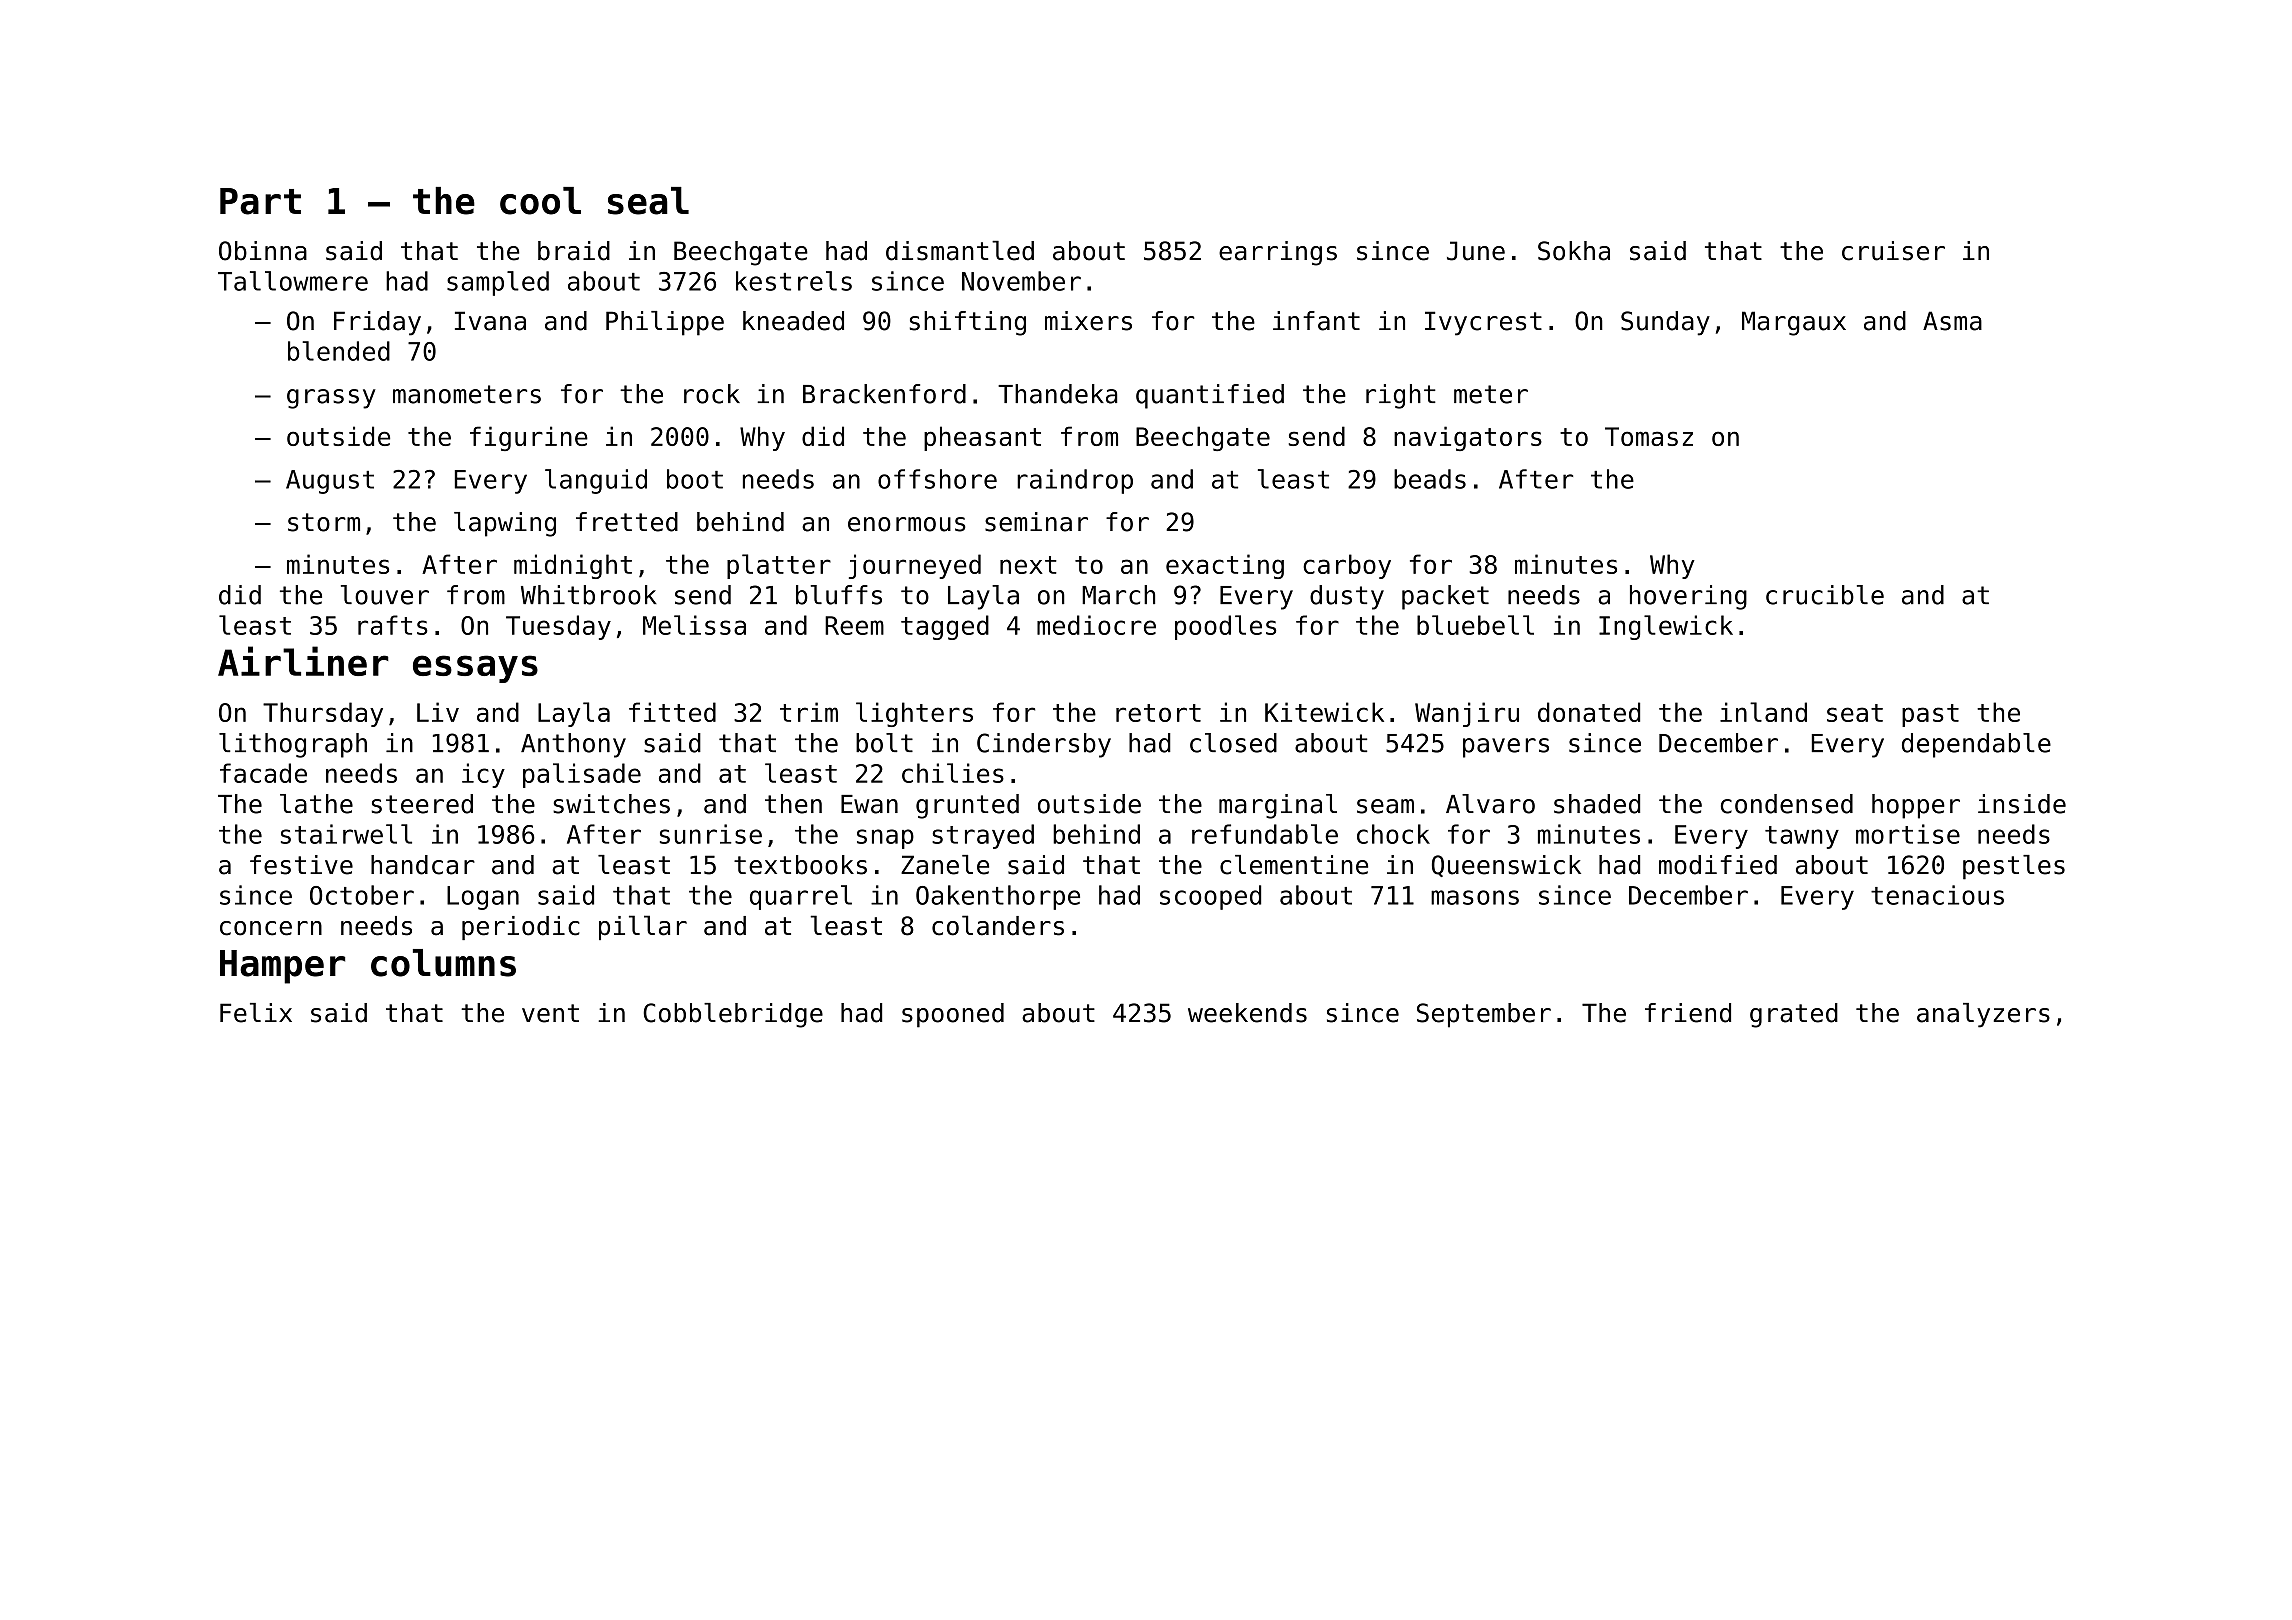  Describe the element at coordinates (1983, 1015) in the screenshot. I see `analyzers` at that location.
